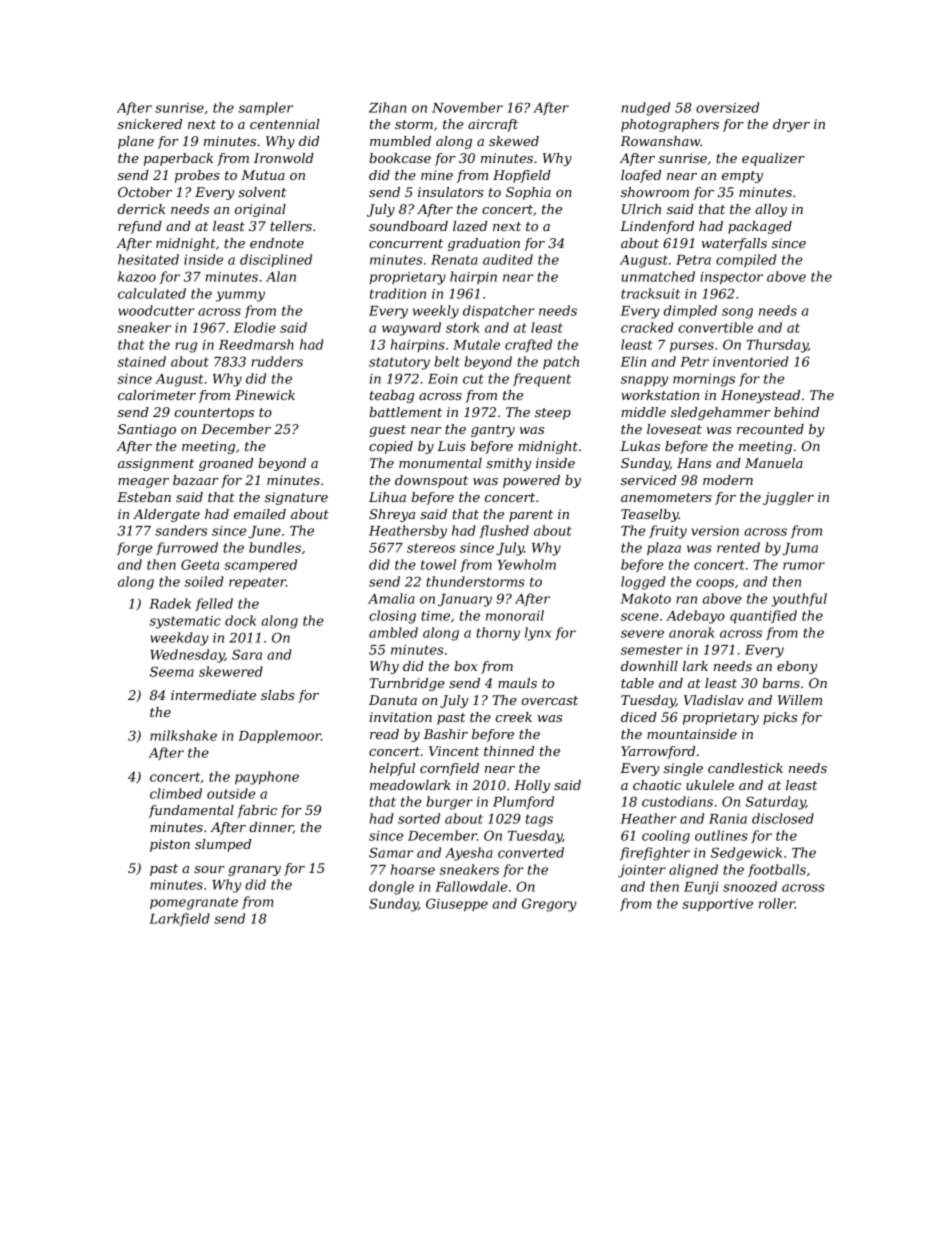 This document has width=952, height=1233. What do you see at coordinates (156, 310) in the document?
I see `woodcutter` at bounding box center [156, 310].
